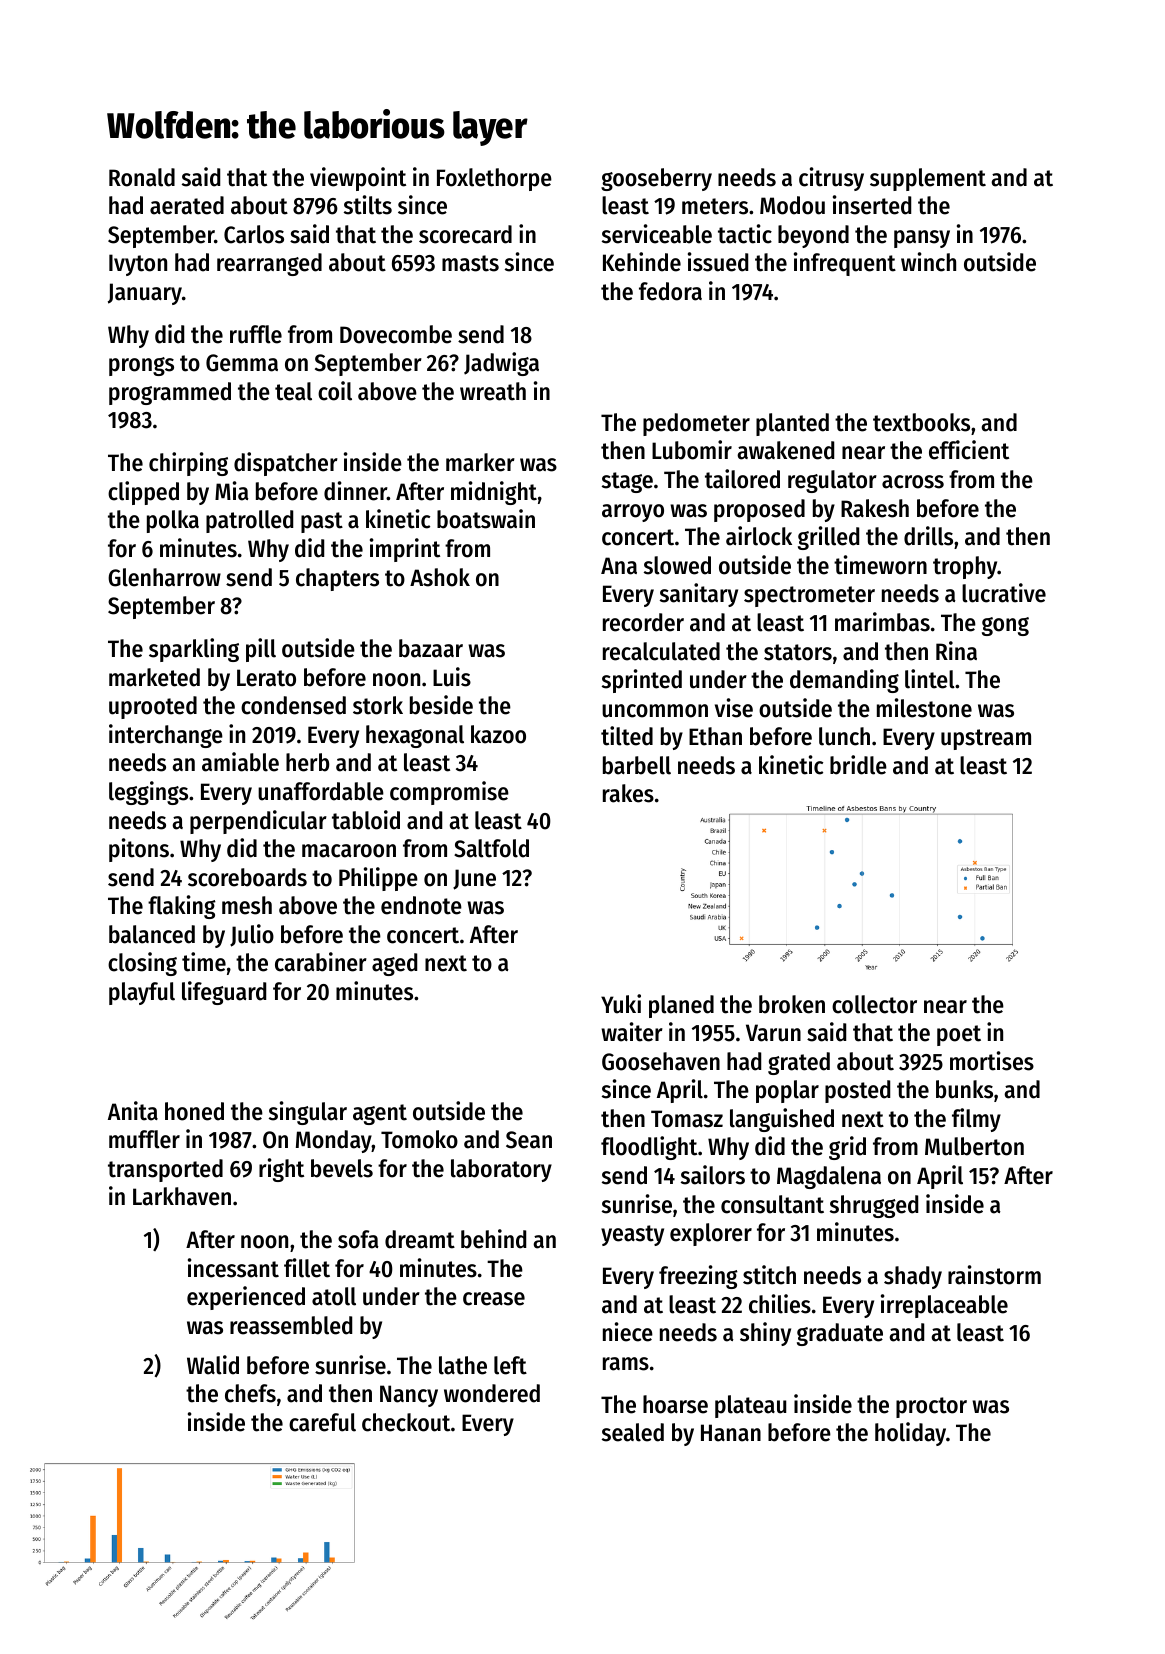 Image resolution: width=1165 pixels, height=1654 pixels. Describe the element at coordinates (734, 708) in the screenshot. I see `vise` at that location.
